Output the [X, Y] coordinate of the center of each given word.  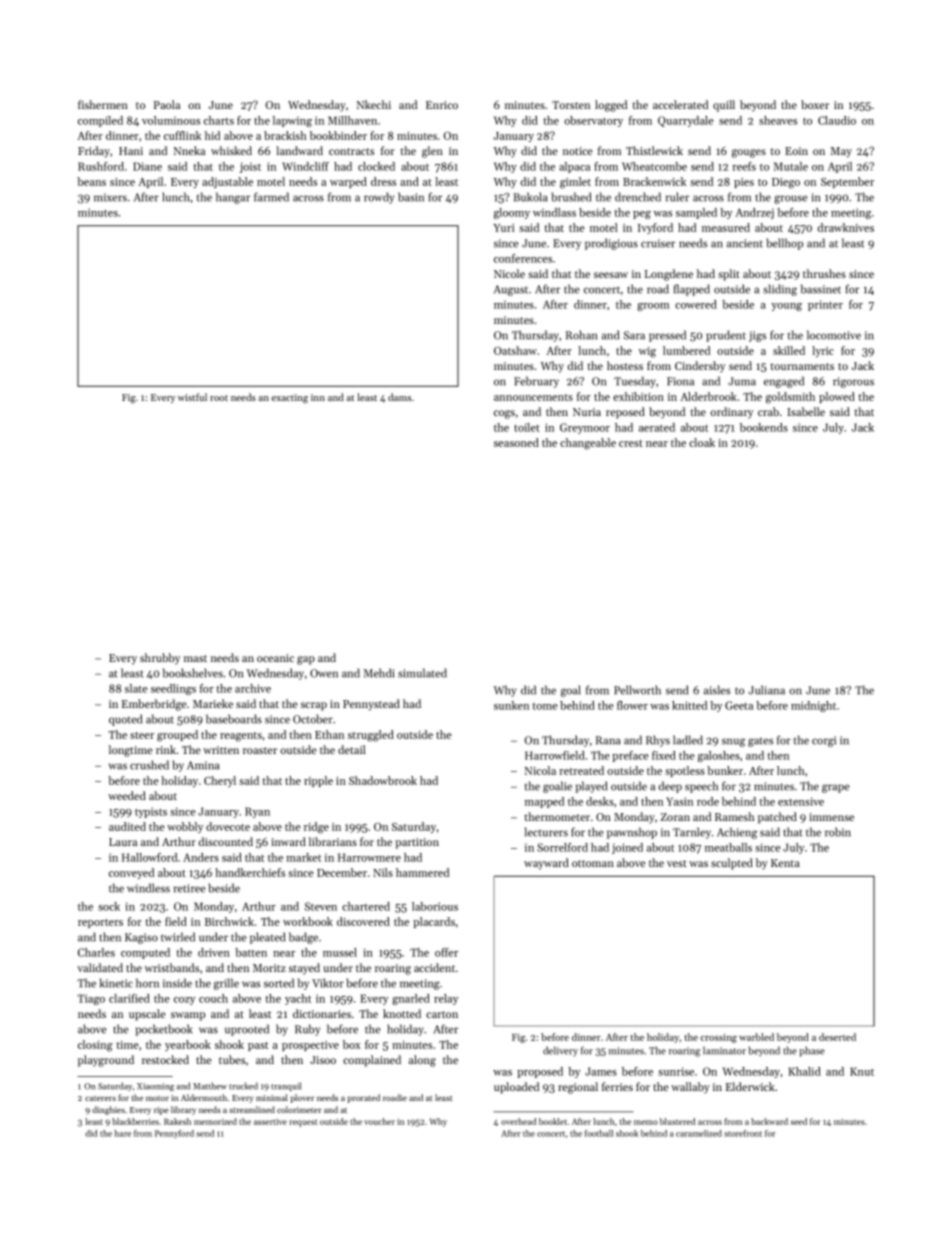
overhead [518, 1121]
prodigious [611, 244]
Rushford [101, 166]
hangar [233, 198]
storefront [743, 1133]
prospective [310, 1046]
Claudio [837, 120]
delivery [560, 1051]
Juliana [767, 690]
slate [136, 688]
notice [578, 151]
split [729, 275]
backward [769, 1121]
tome [544, 706]
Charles [96, 952]
